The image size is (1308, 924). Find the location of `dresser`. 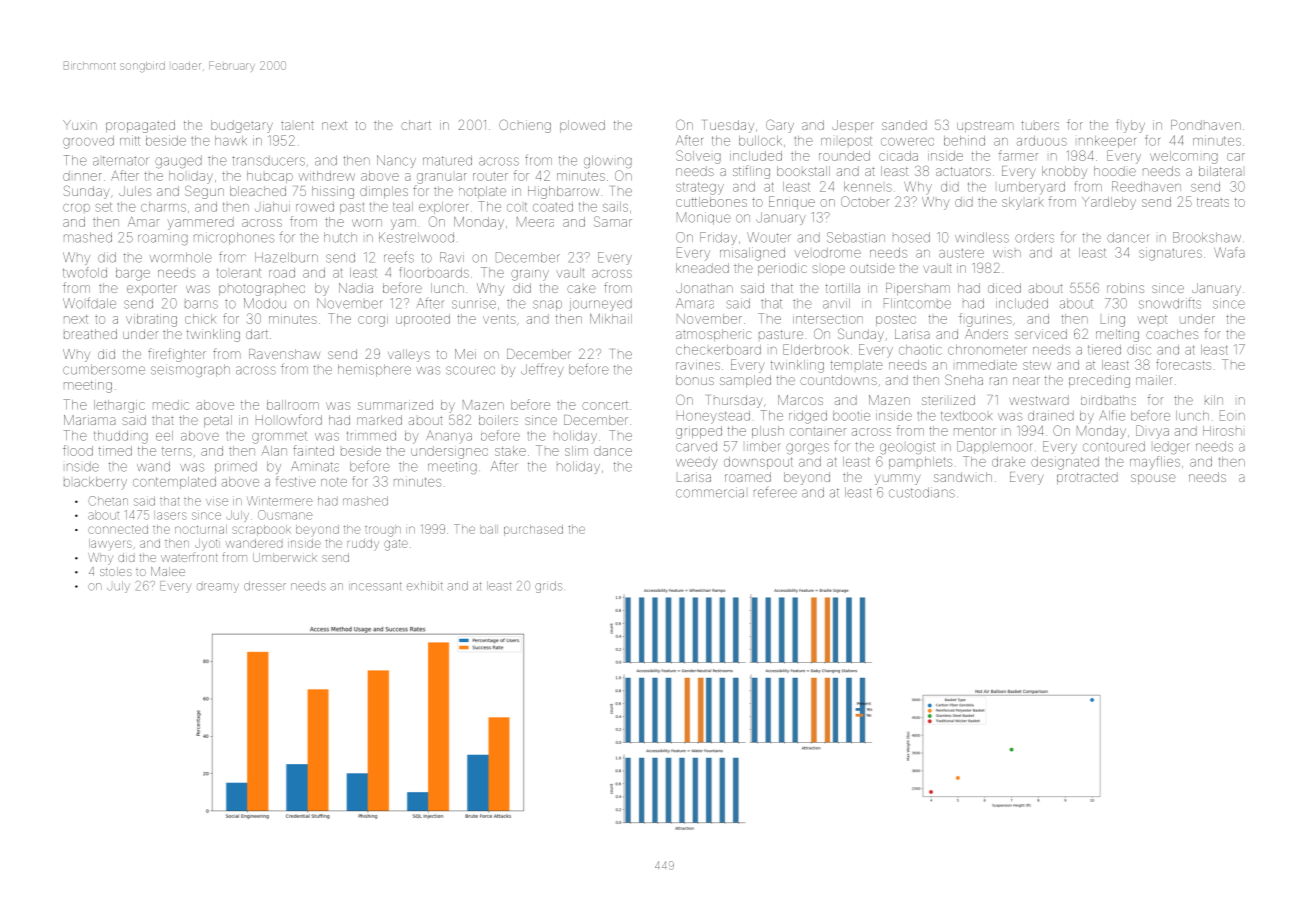

dresser is located at coordinates (265, 586).
